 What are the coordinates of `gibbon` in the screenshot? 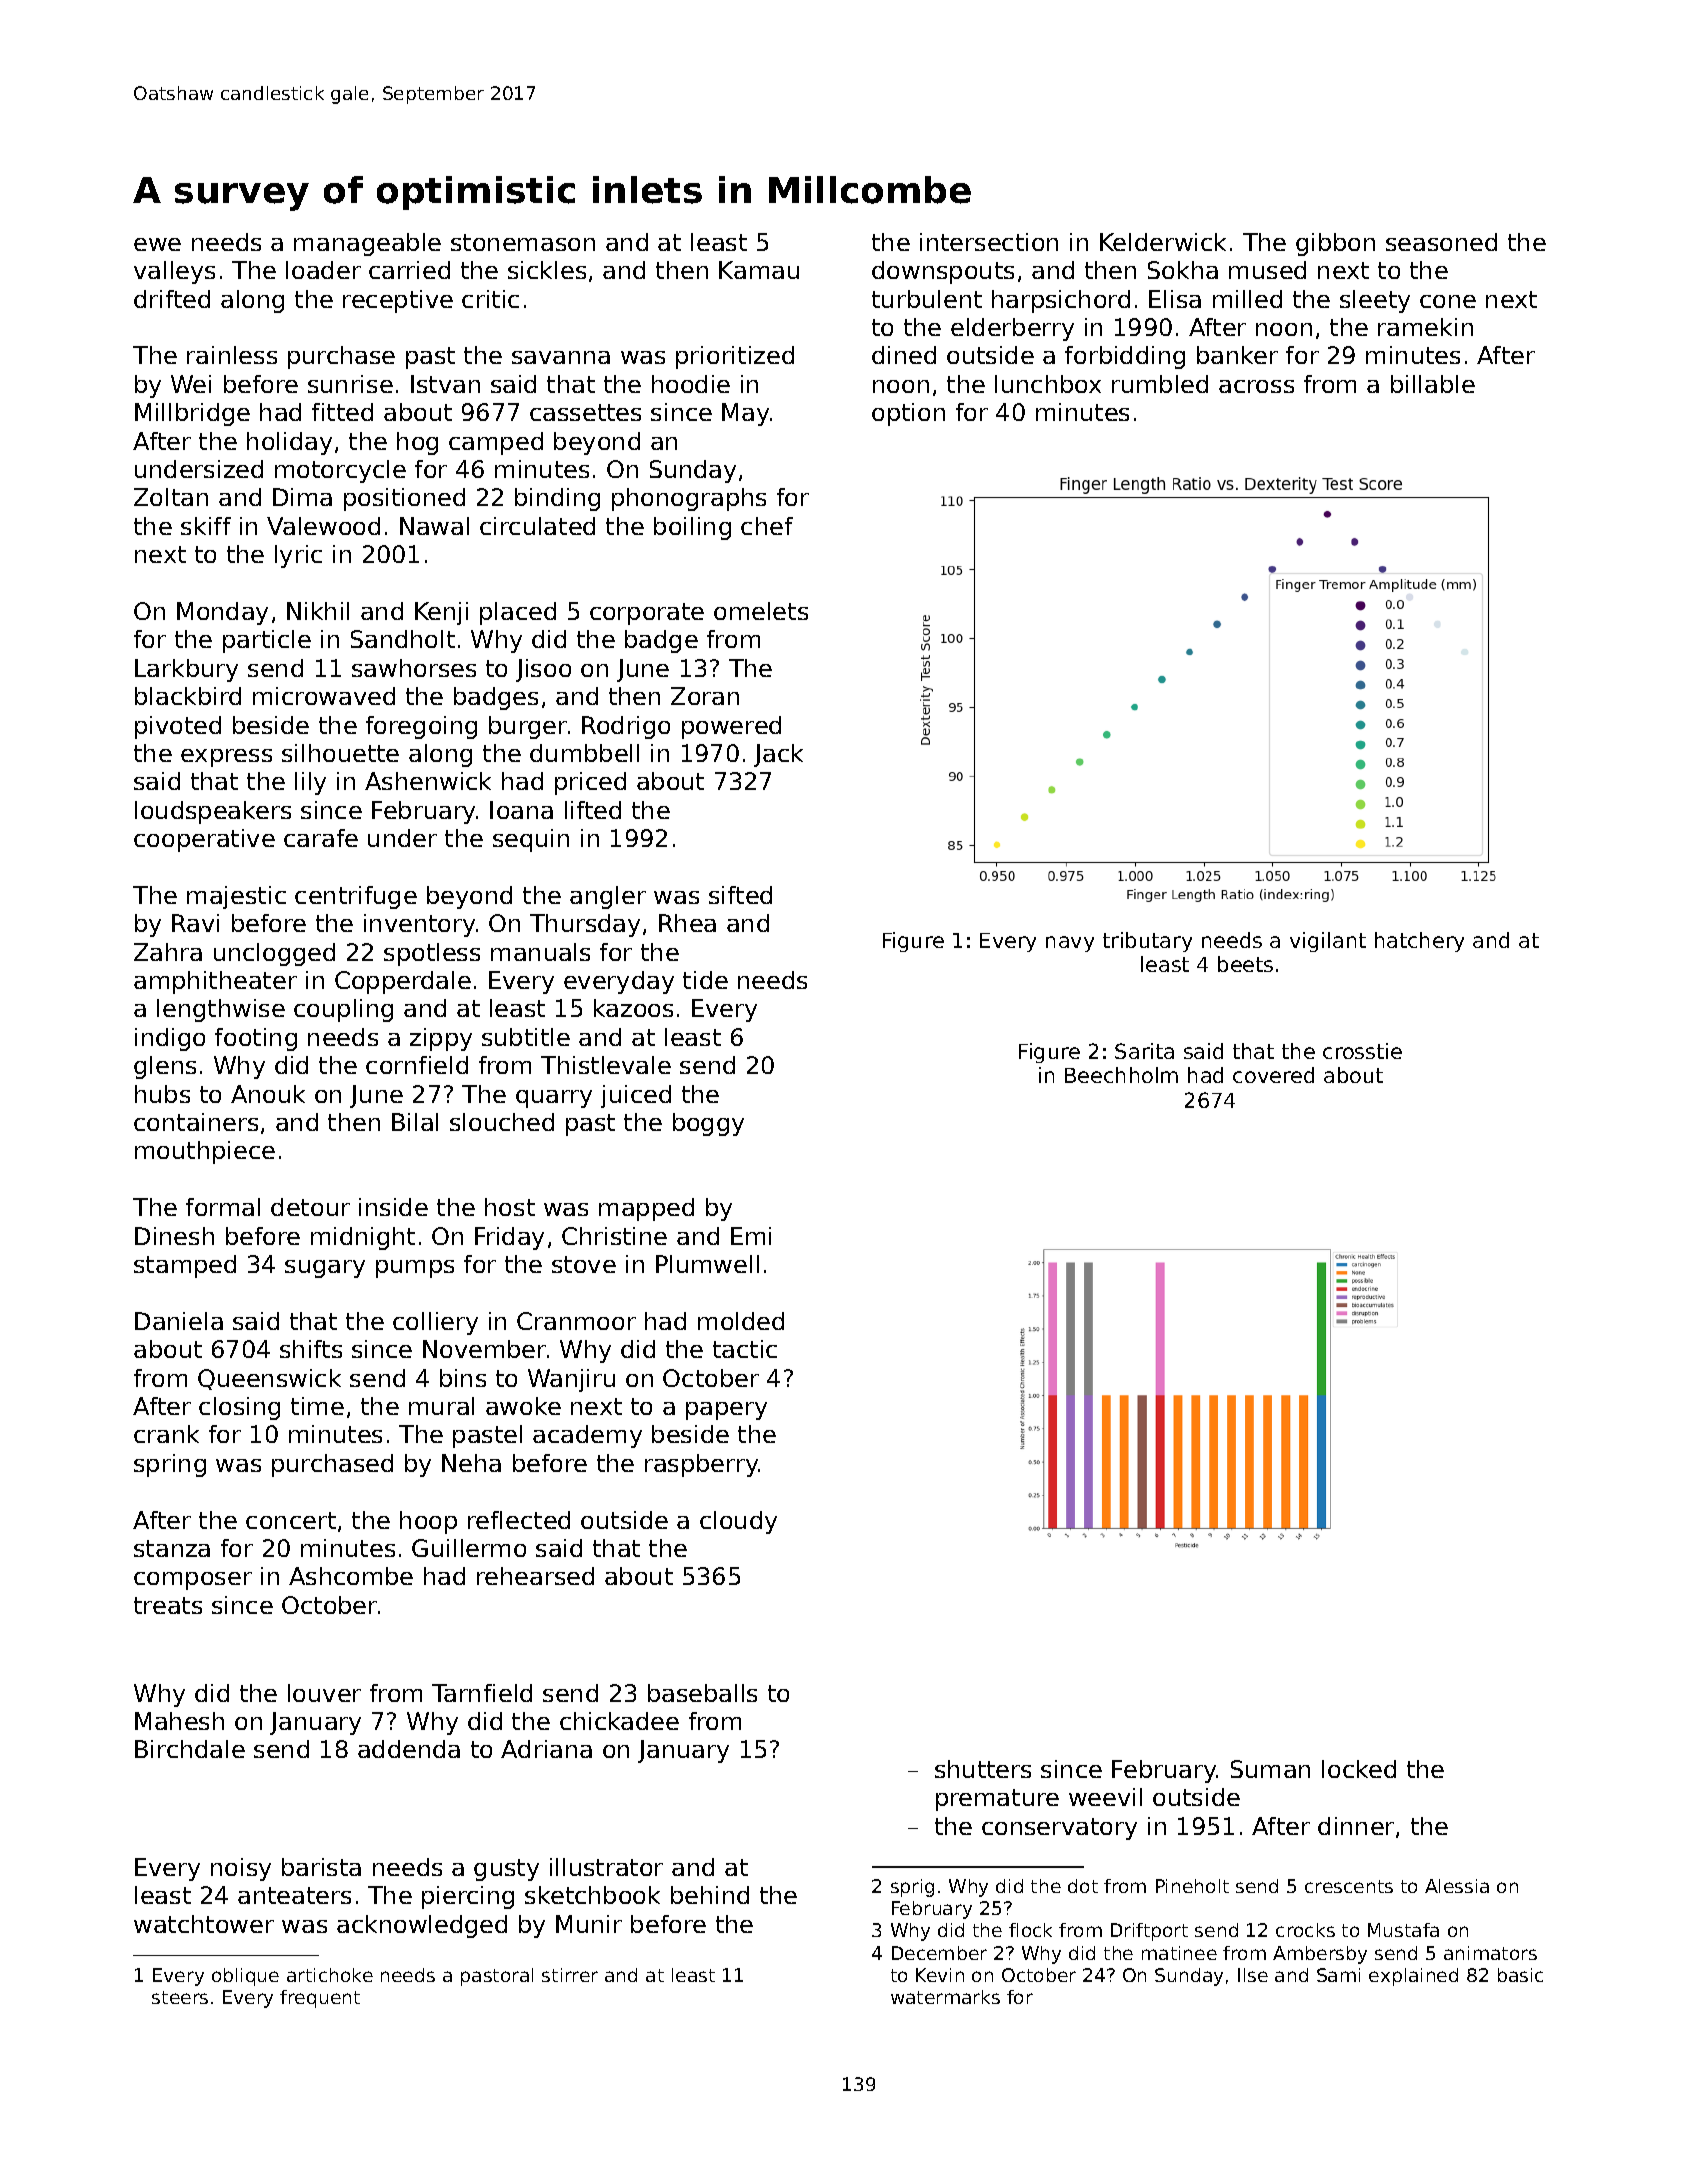 It's located at (1335, 244).
